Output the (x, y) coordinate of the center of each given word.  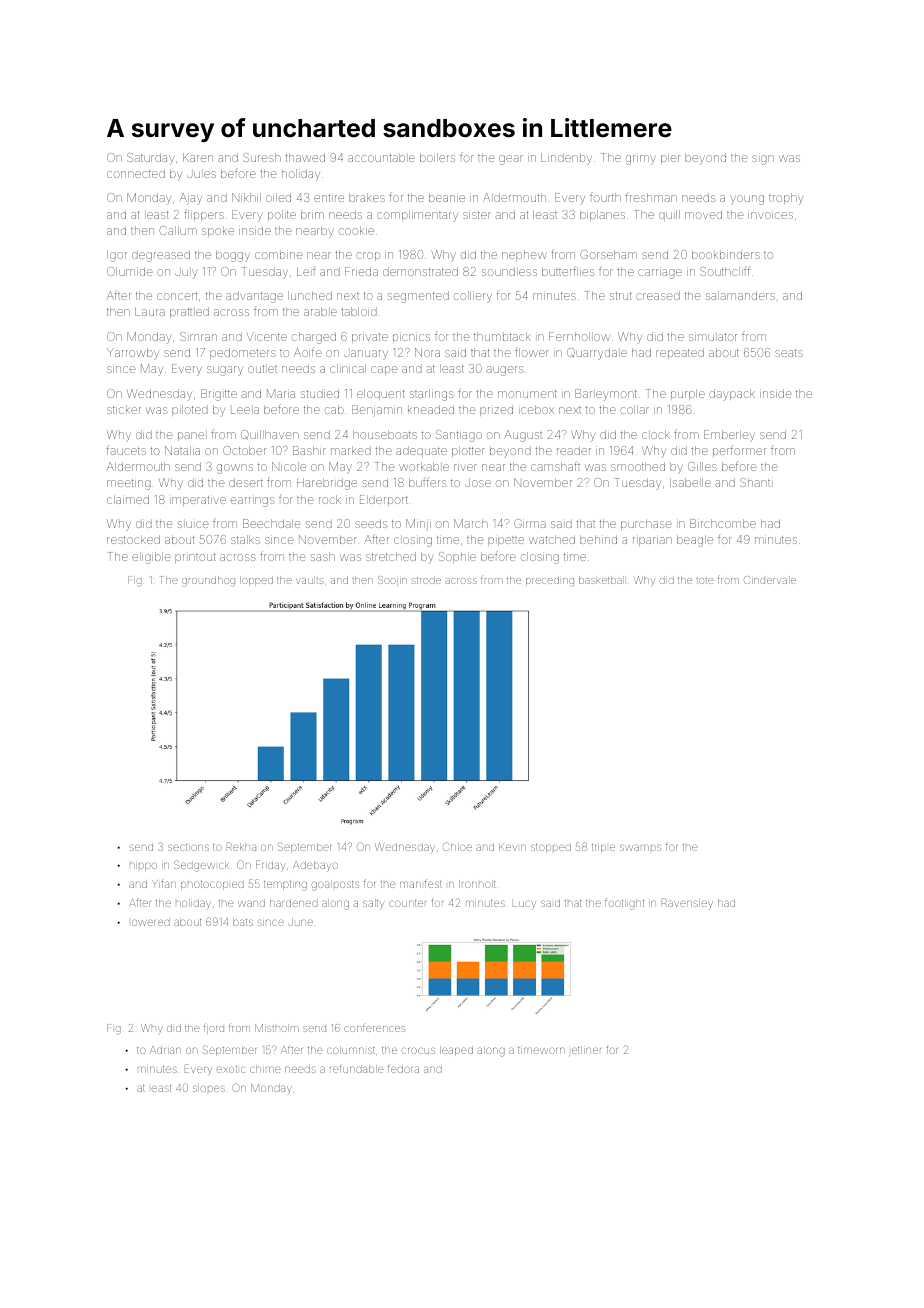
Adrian (165, 1050)
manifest (421, 883)
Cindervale (770, 580)
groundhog (208, 581)
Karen (198, 157)
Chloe (457, 846)
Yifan (164, 883)
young (747, 200)
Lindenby (566, 159)
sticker (124, 410)
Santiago (459, 436)
